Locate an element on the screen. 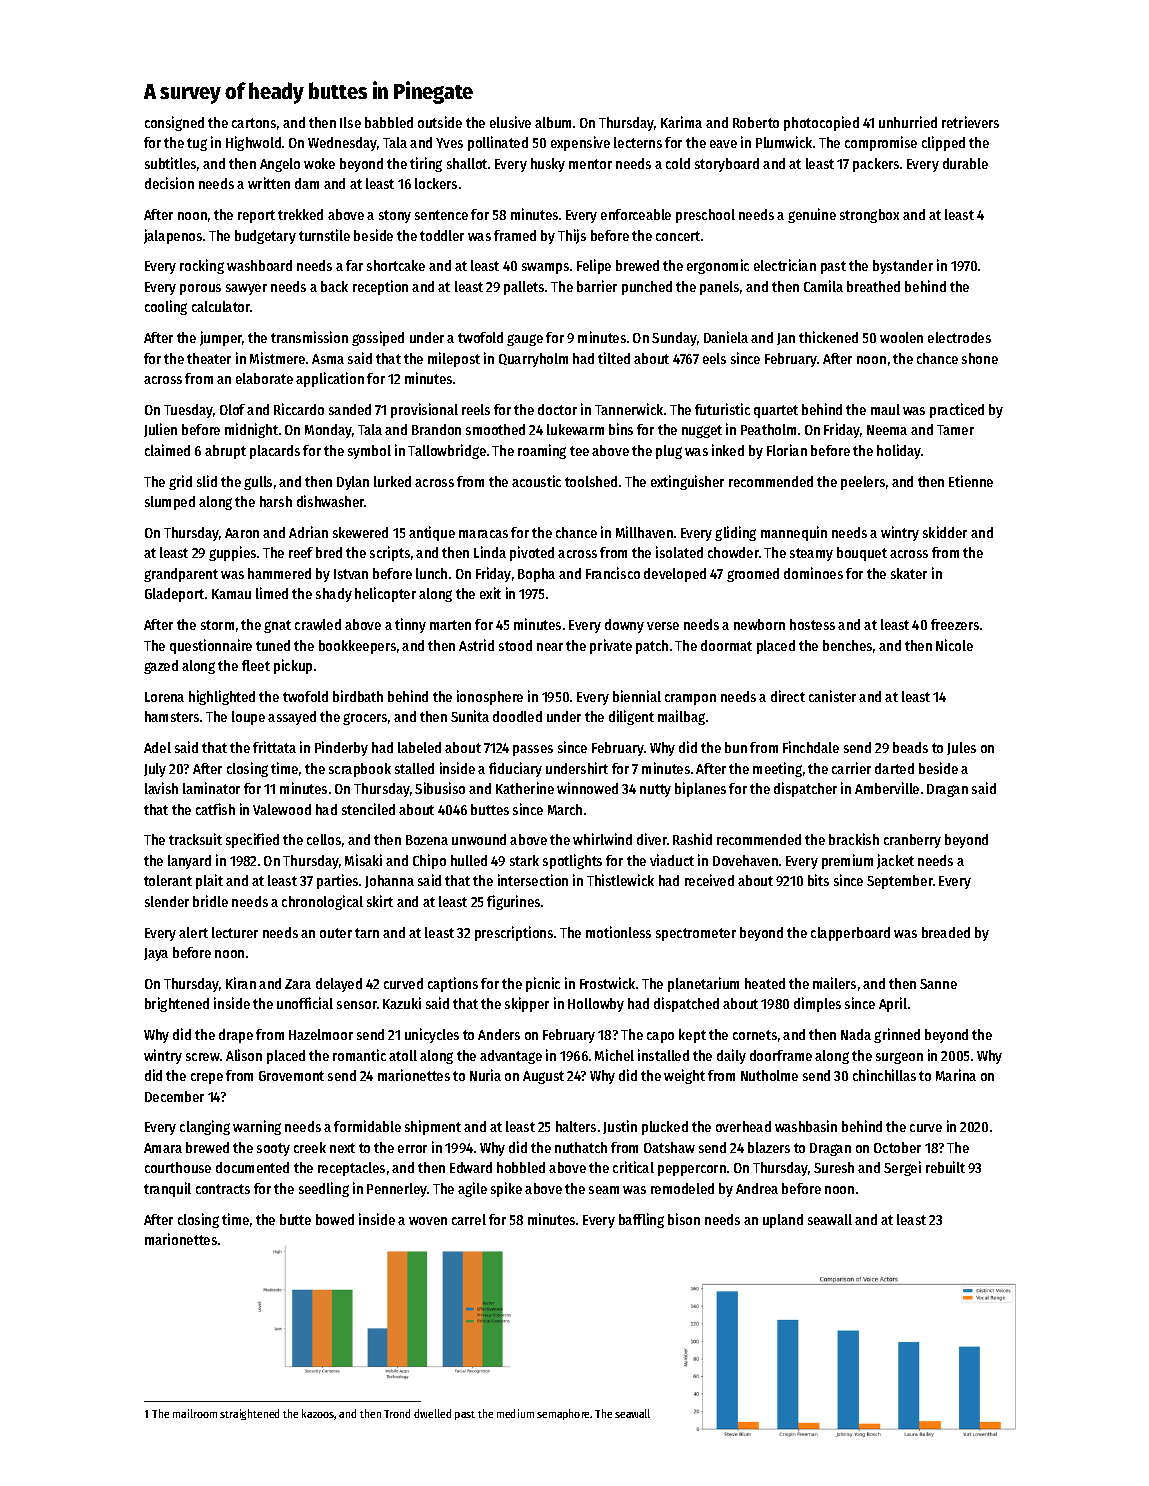  spike is located at coordinates (506, 1189).
